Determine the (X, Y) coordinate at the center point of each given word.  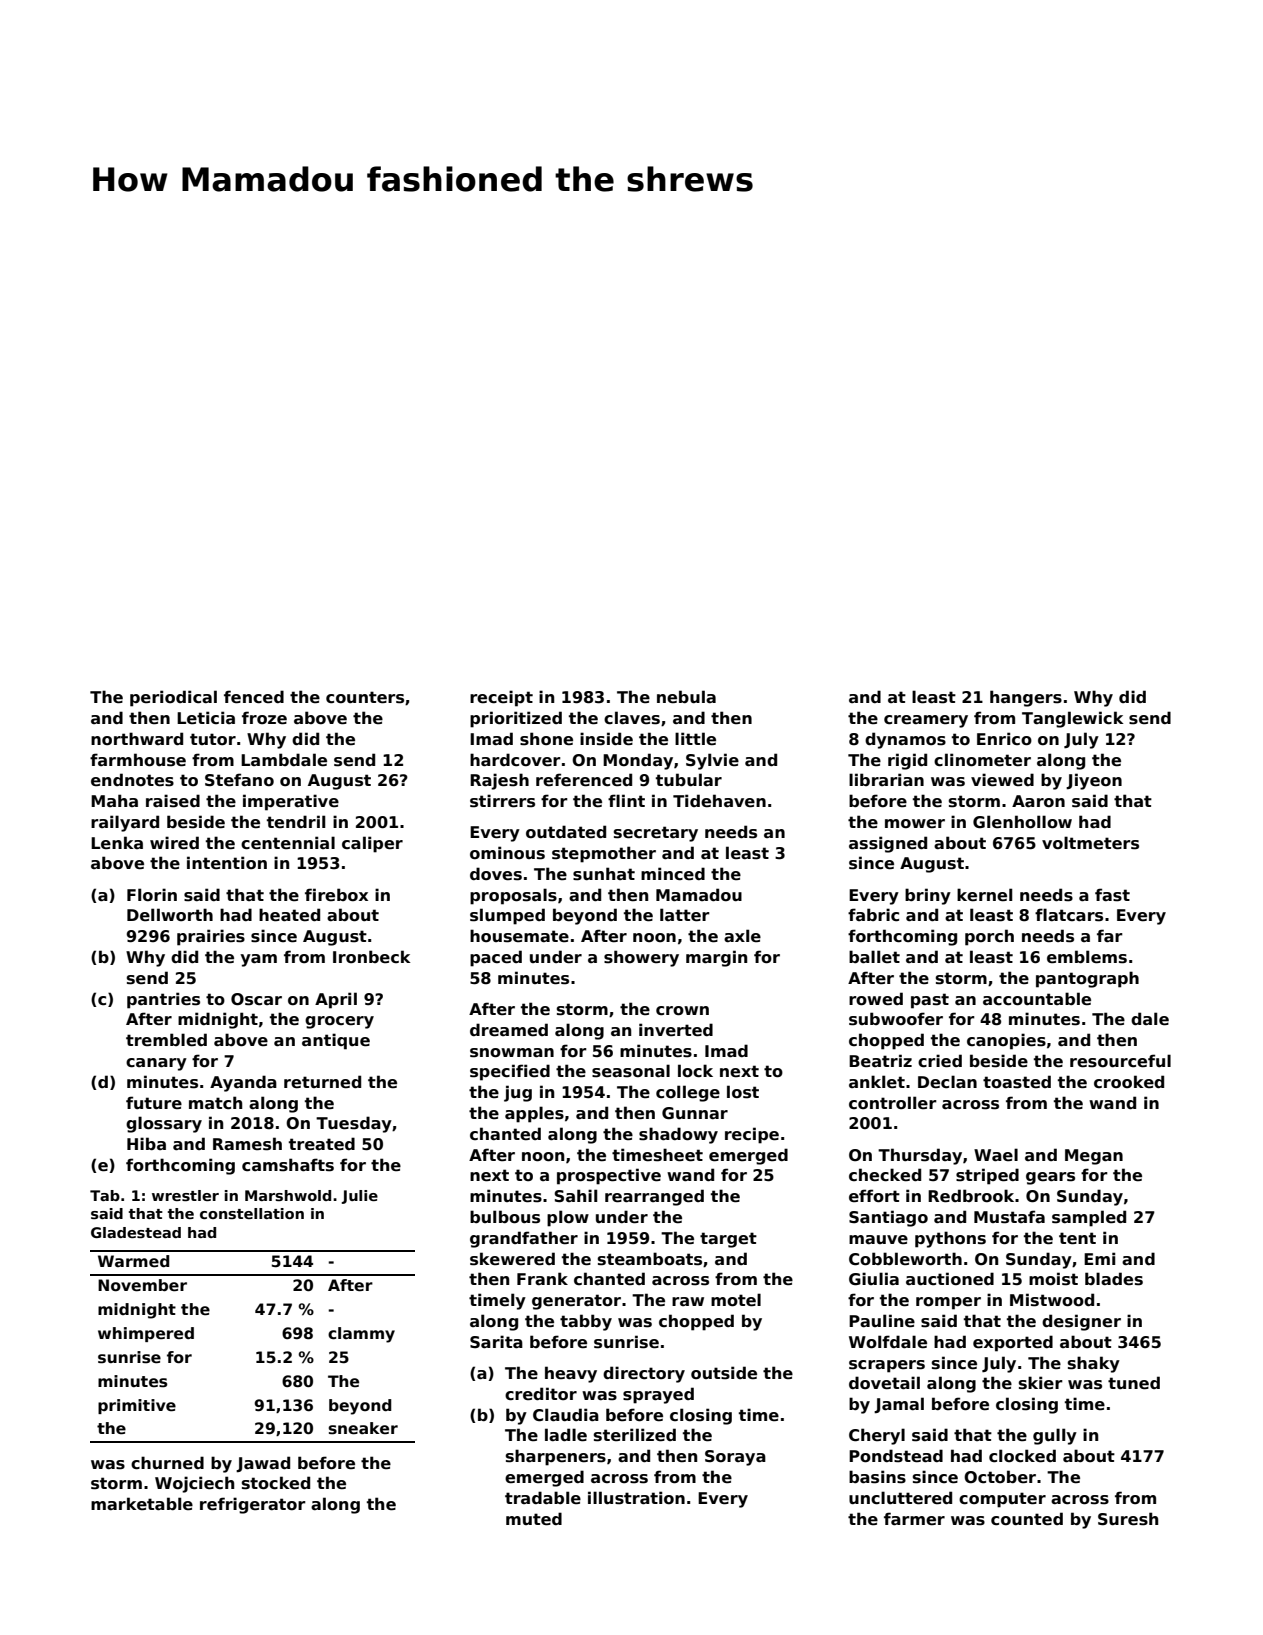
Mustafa (1009, 1217)
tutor (213, 739)
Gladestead (136, 1232)
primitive (137, 1406)
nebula (686, 697)
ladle (566, 1435)
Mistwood (1052, 1300)
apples (534, 1114)
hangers (1026, 698)
